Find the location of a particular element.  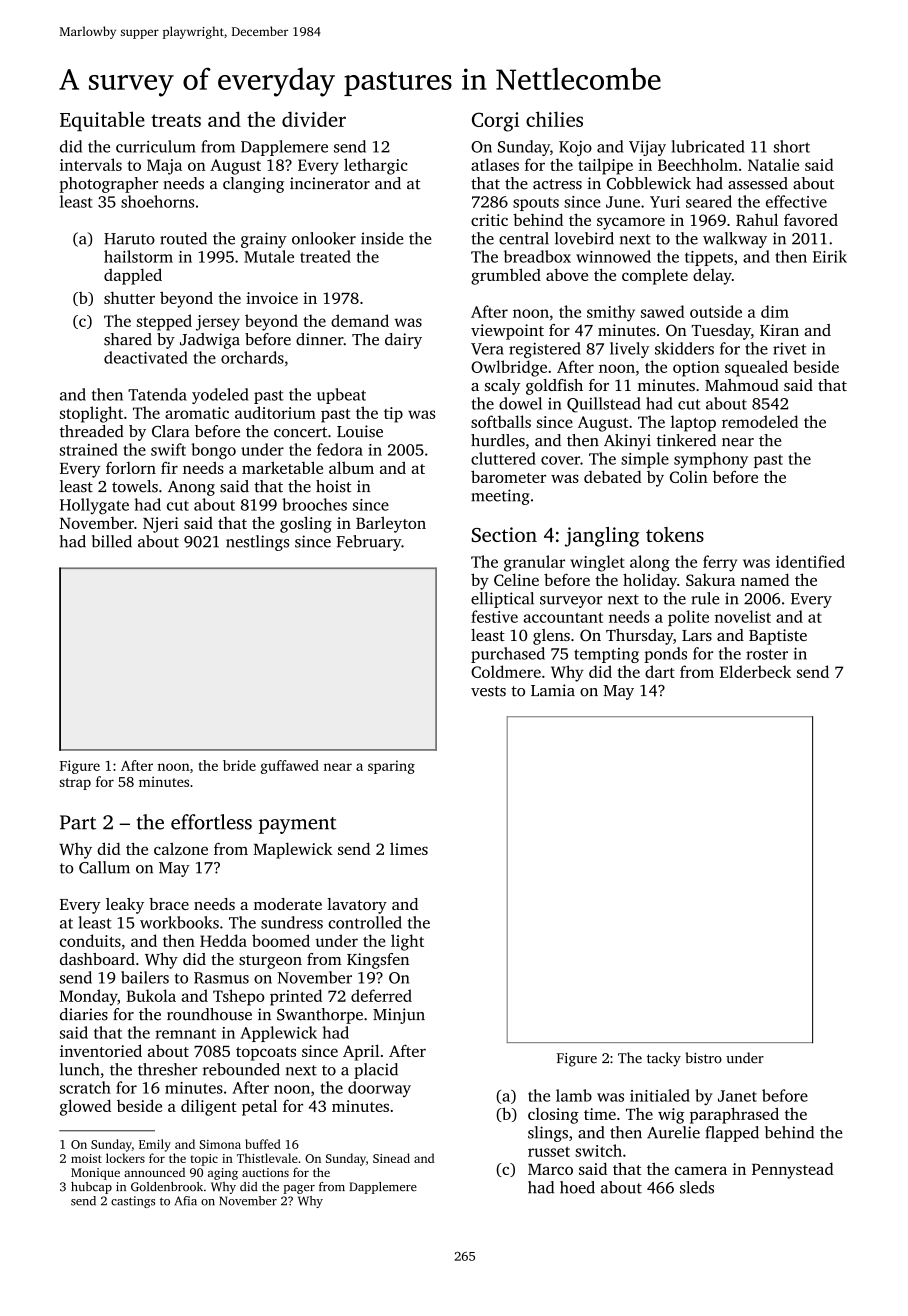

strap is located at coordinates (75, 784).
